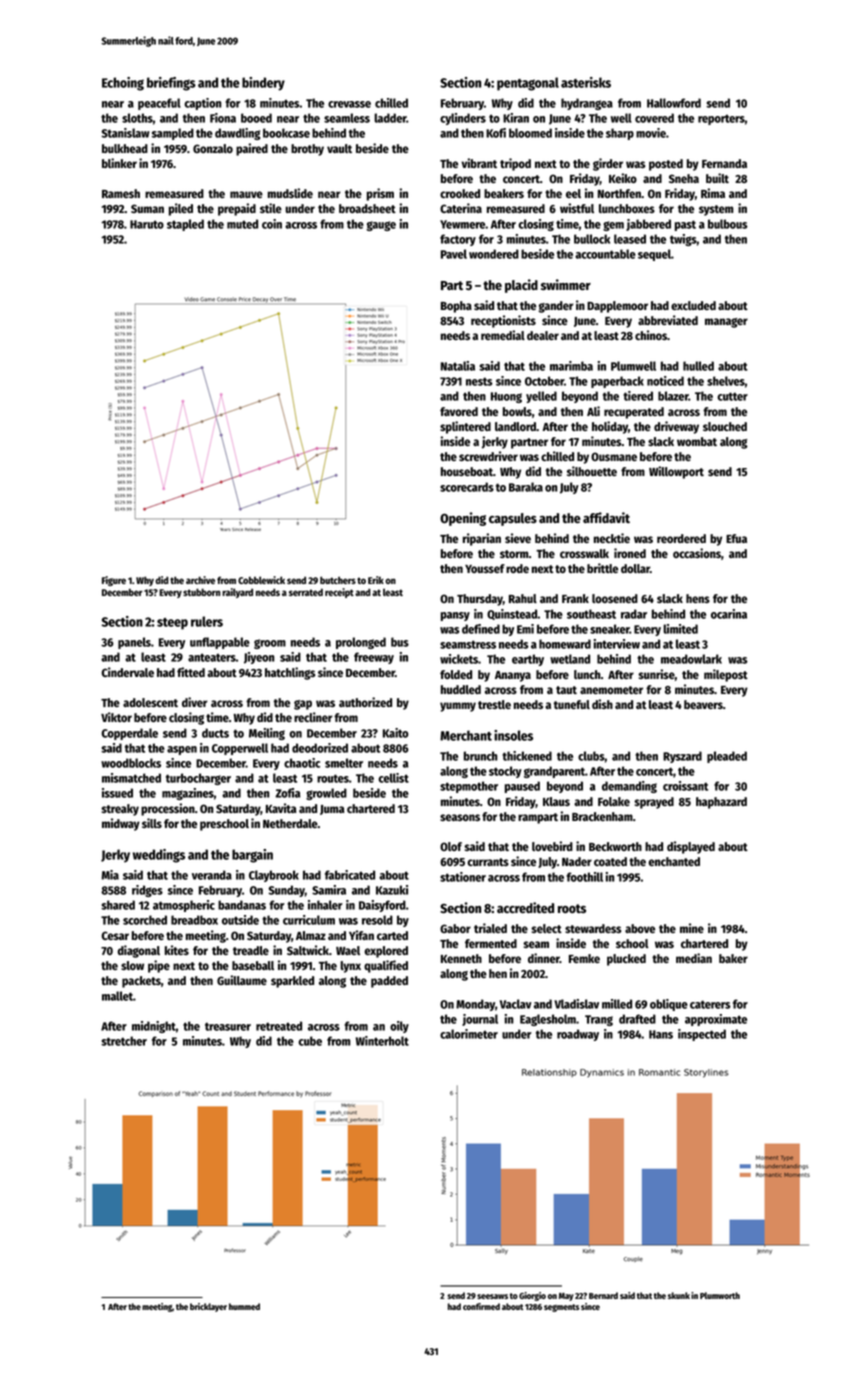  What do you see at coordinates (208, 1307) in the screenshot?
I see `bricklayer` at bounding box center [208, 1307].
